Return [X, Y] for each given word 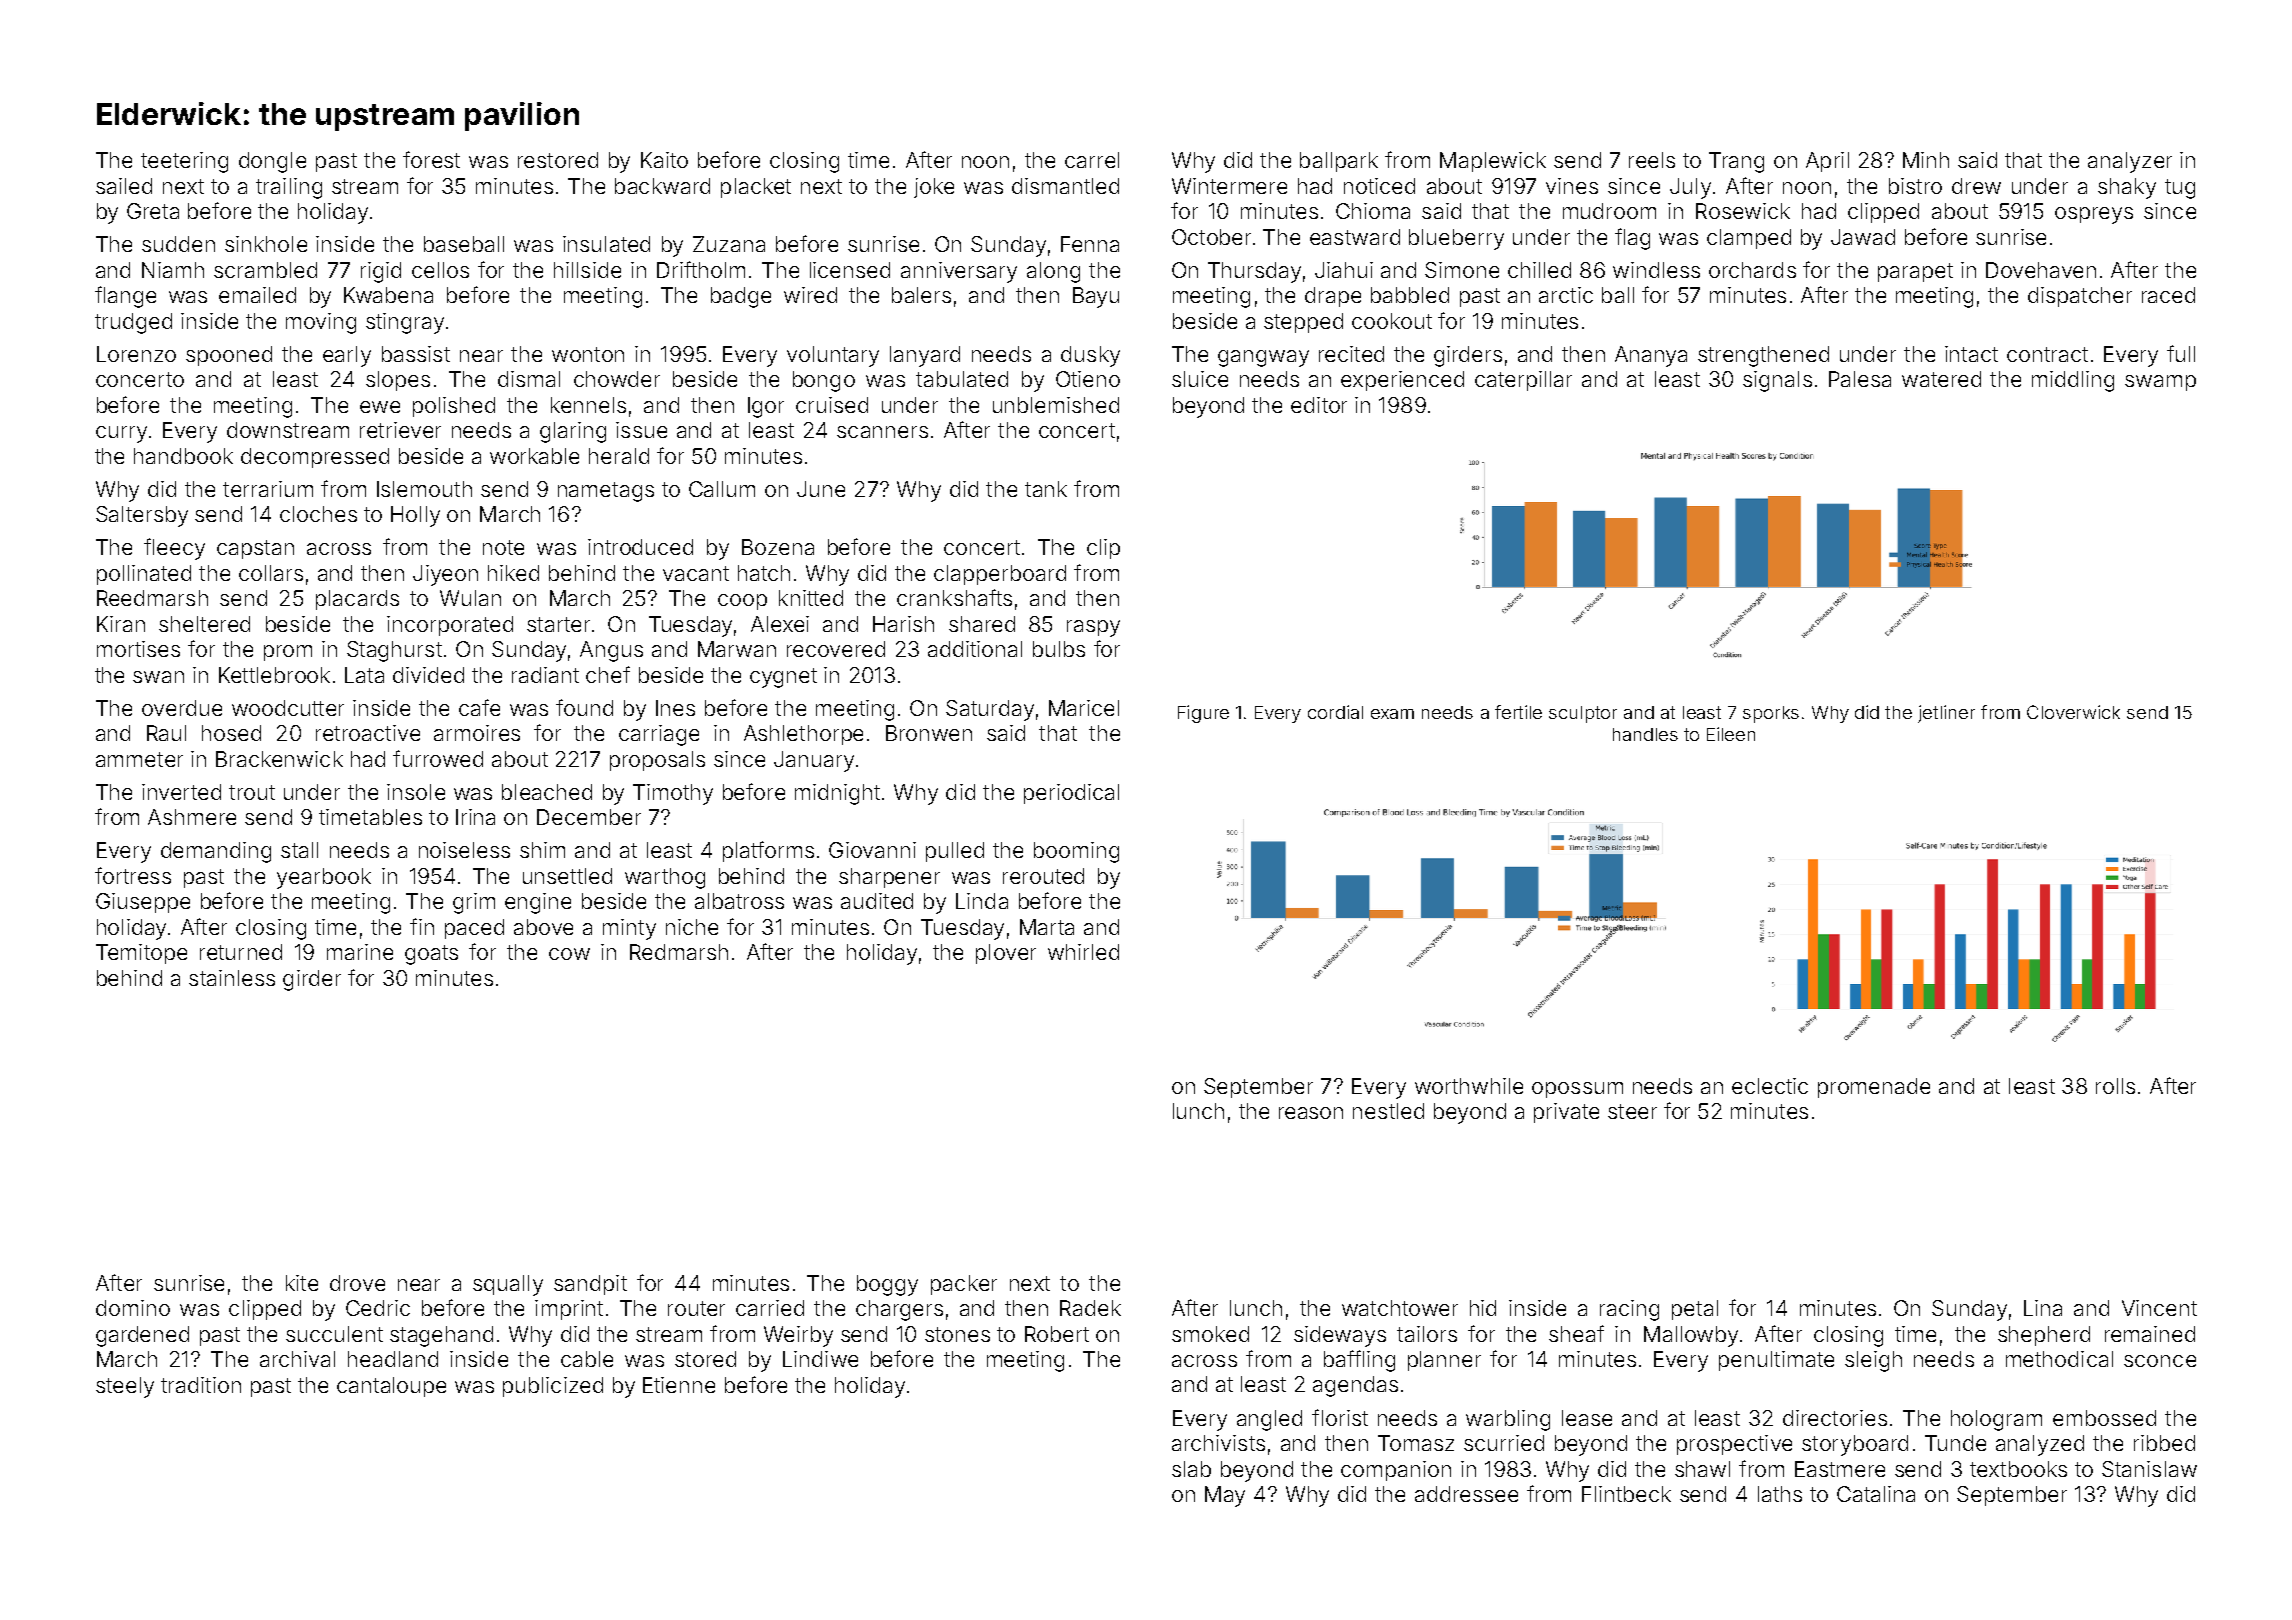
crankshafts [954, 597]
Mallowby [1691, 1336]
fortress [133, 875]
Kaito [664, 160]
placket [756, 188]
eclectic [1770, 1086]
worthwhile [1469, 1086]
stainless [232, 978]
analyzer [2130, 162]
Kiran [121, 624]
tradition [201, 1385]
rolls [2115, 1086]
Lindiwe [820, 1359]
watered [1941, 379]
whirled [1083, 952]
